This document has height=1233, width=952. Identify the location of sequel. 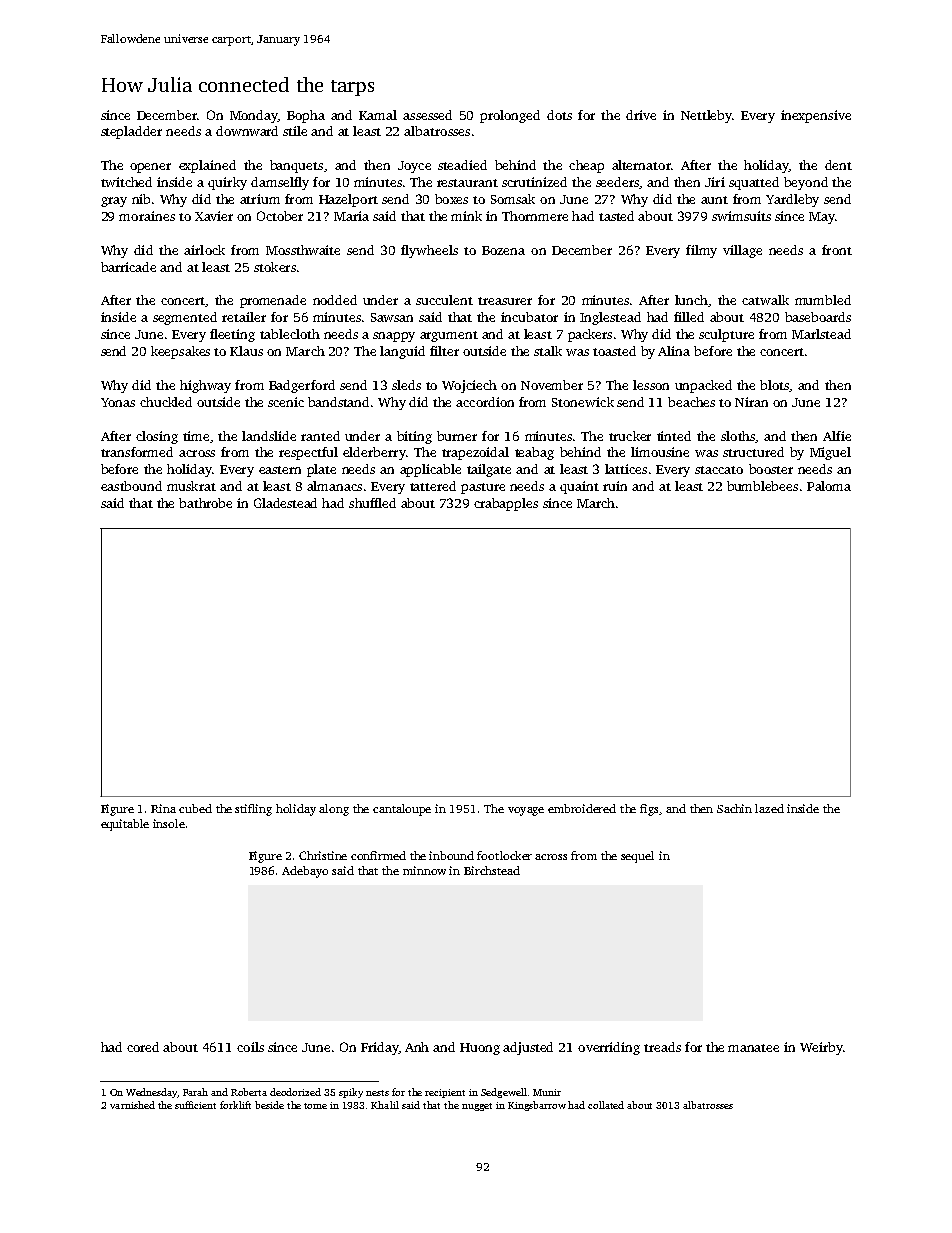
(637, 857).
